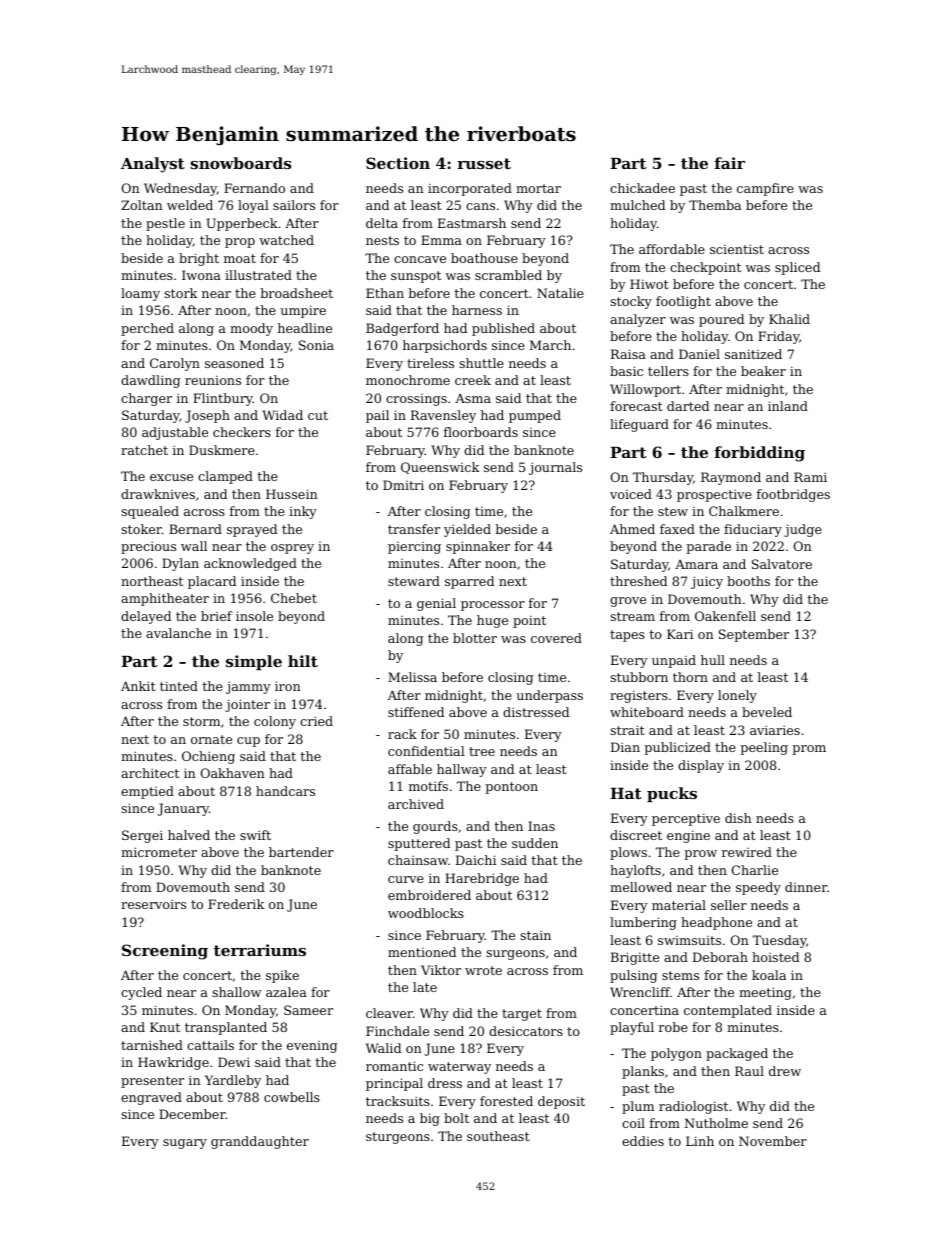  Describe the element at coordinates (475, 638) in the image. I see `blotter` at that location.
